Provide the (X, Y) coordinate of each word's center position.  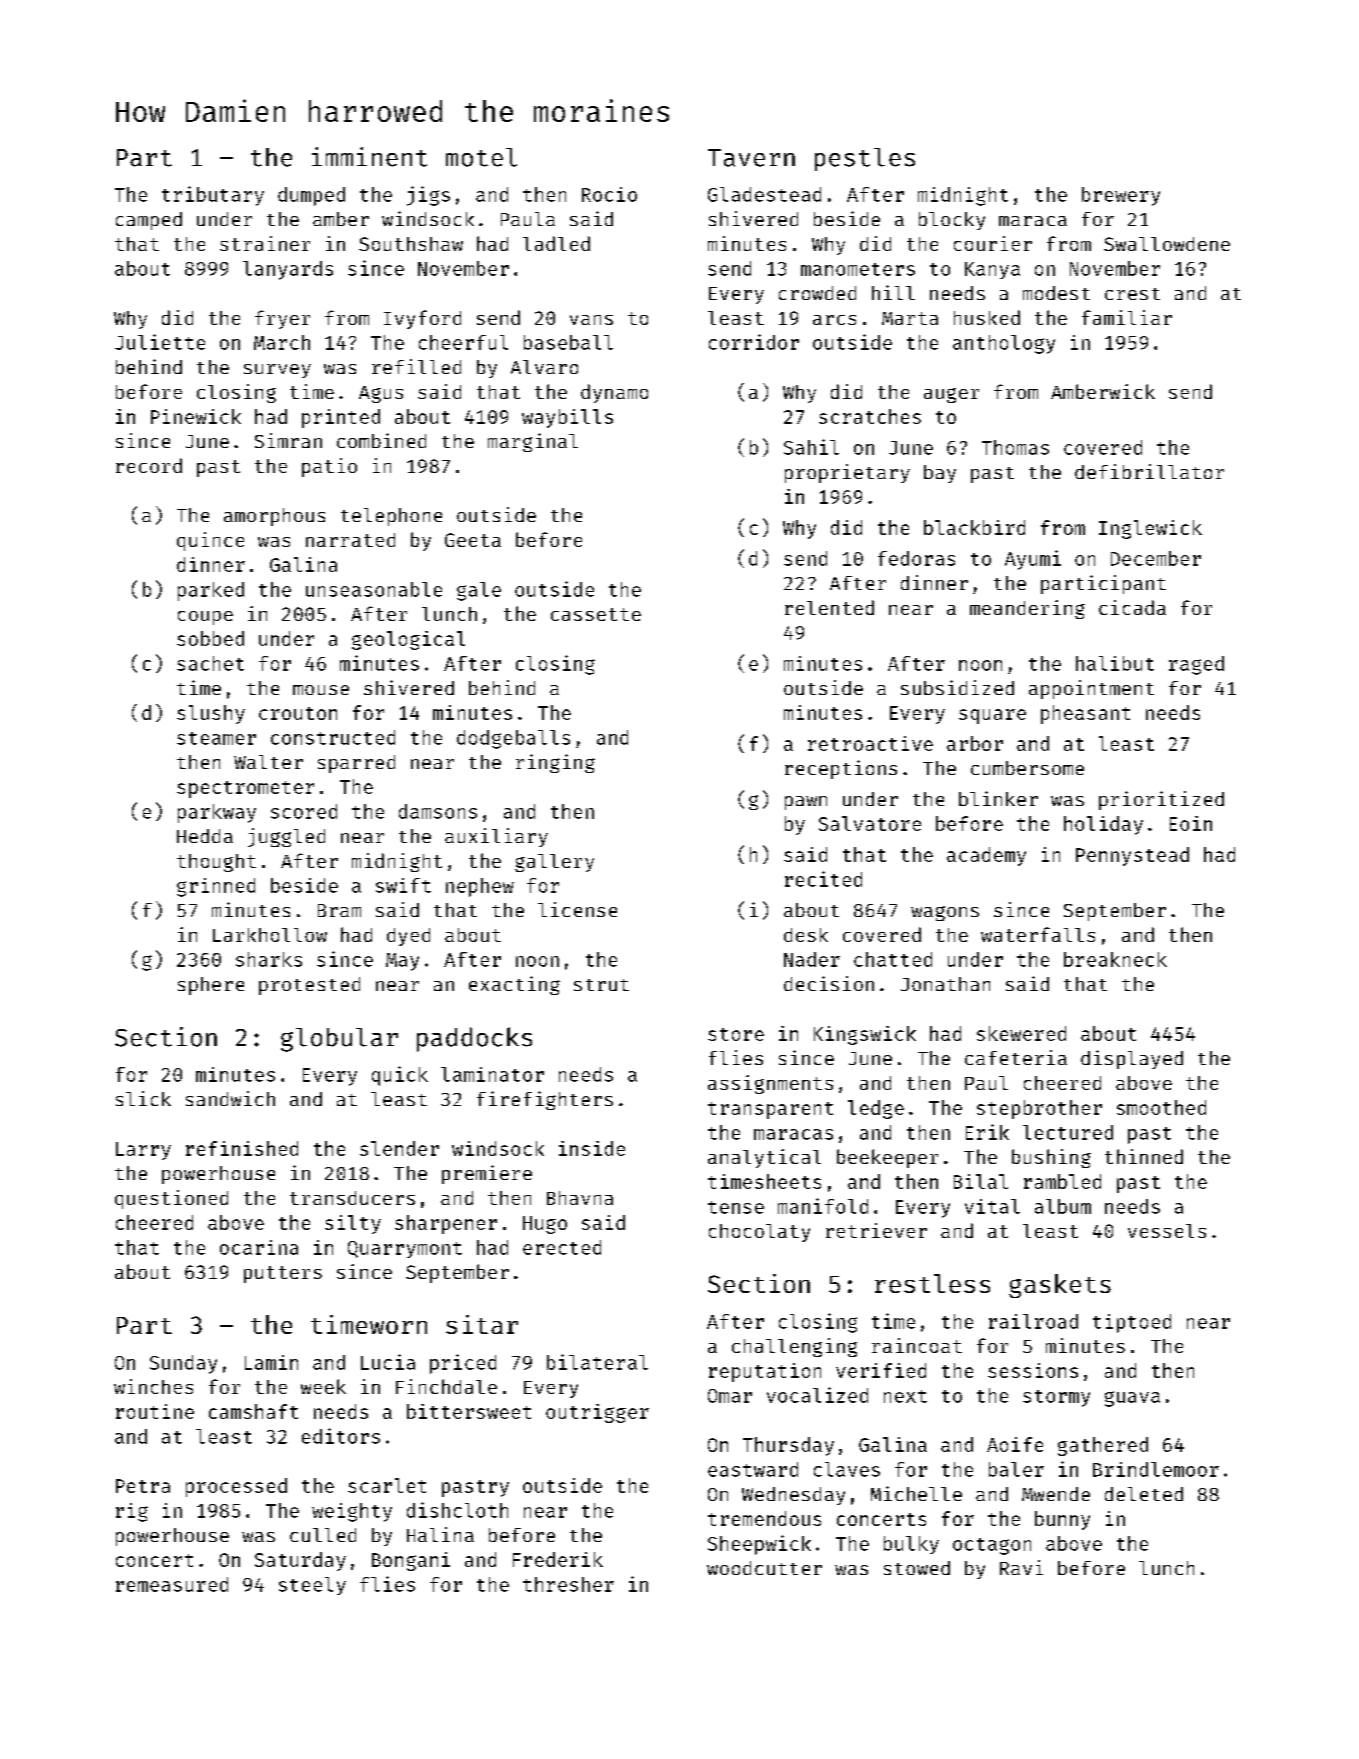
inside (592, 1148)
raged (1196, 665)
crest (1132, 294)
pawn (806, 803)
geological (408, 640)
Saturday (300, 1561)
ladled (556, 243)
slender (399, 1148)
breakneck (1115, 959)
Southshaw (411, 244)
